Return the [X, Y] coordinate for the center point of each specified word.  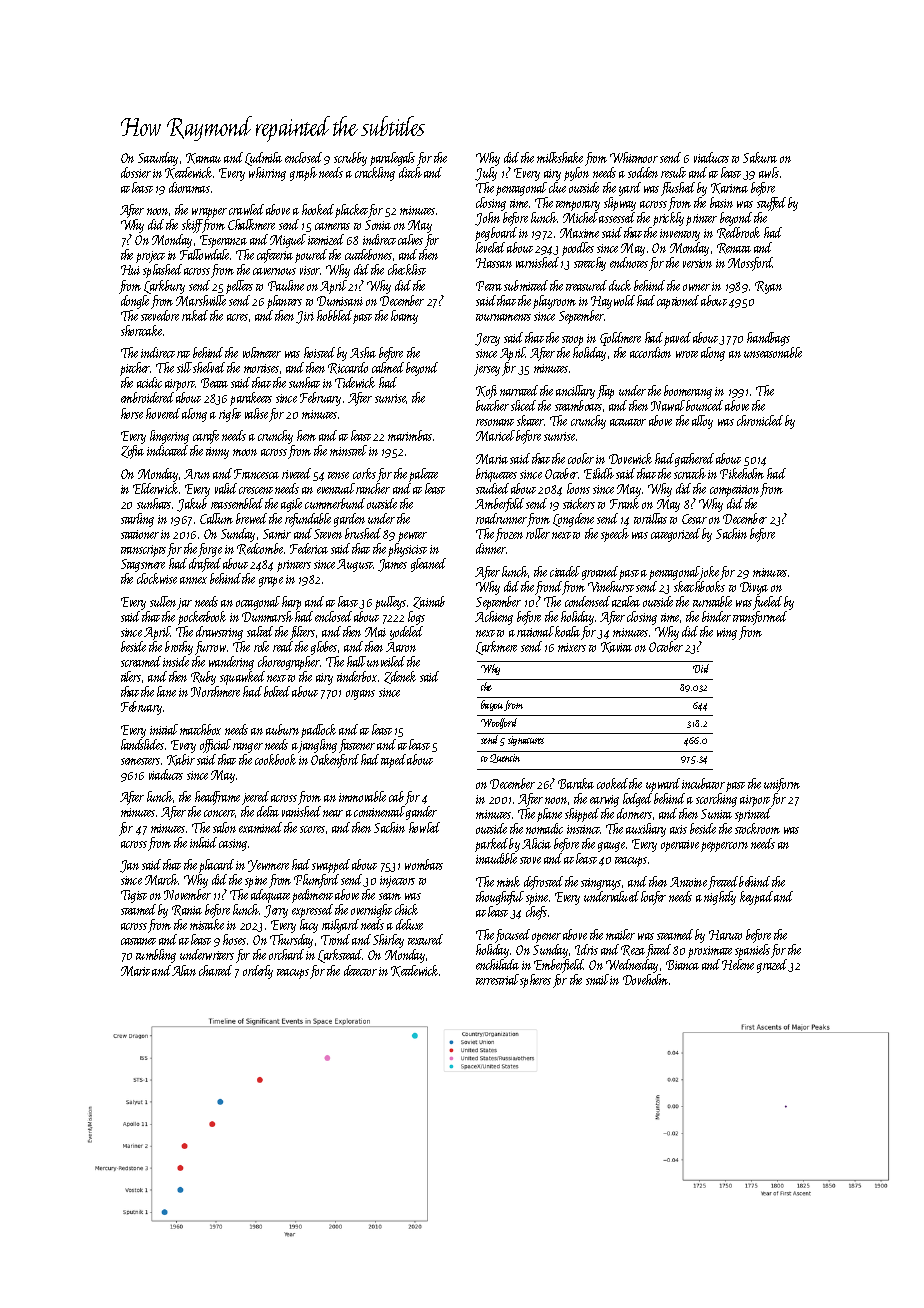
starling [137, 520]
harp [291, 603]
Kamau [203, 158]
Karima [729, 188]
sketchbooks [699, 586]
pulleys [390, 603]
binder [716, 616]
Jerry [276, 911]
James [392, 565]
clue [557, 187]
